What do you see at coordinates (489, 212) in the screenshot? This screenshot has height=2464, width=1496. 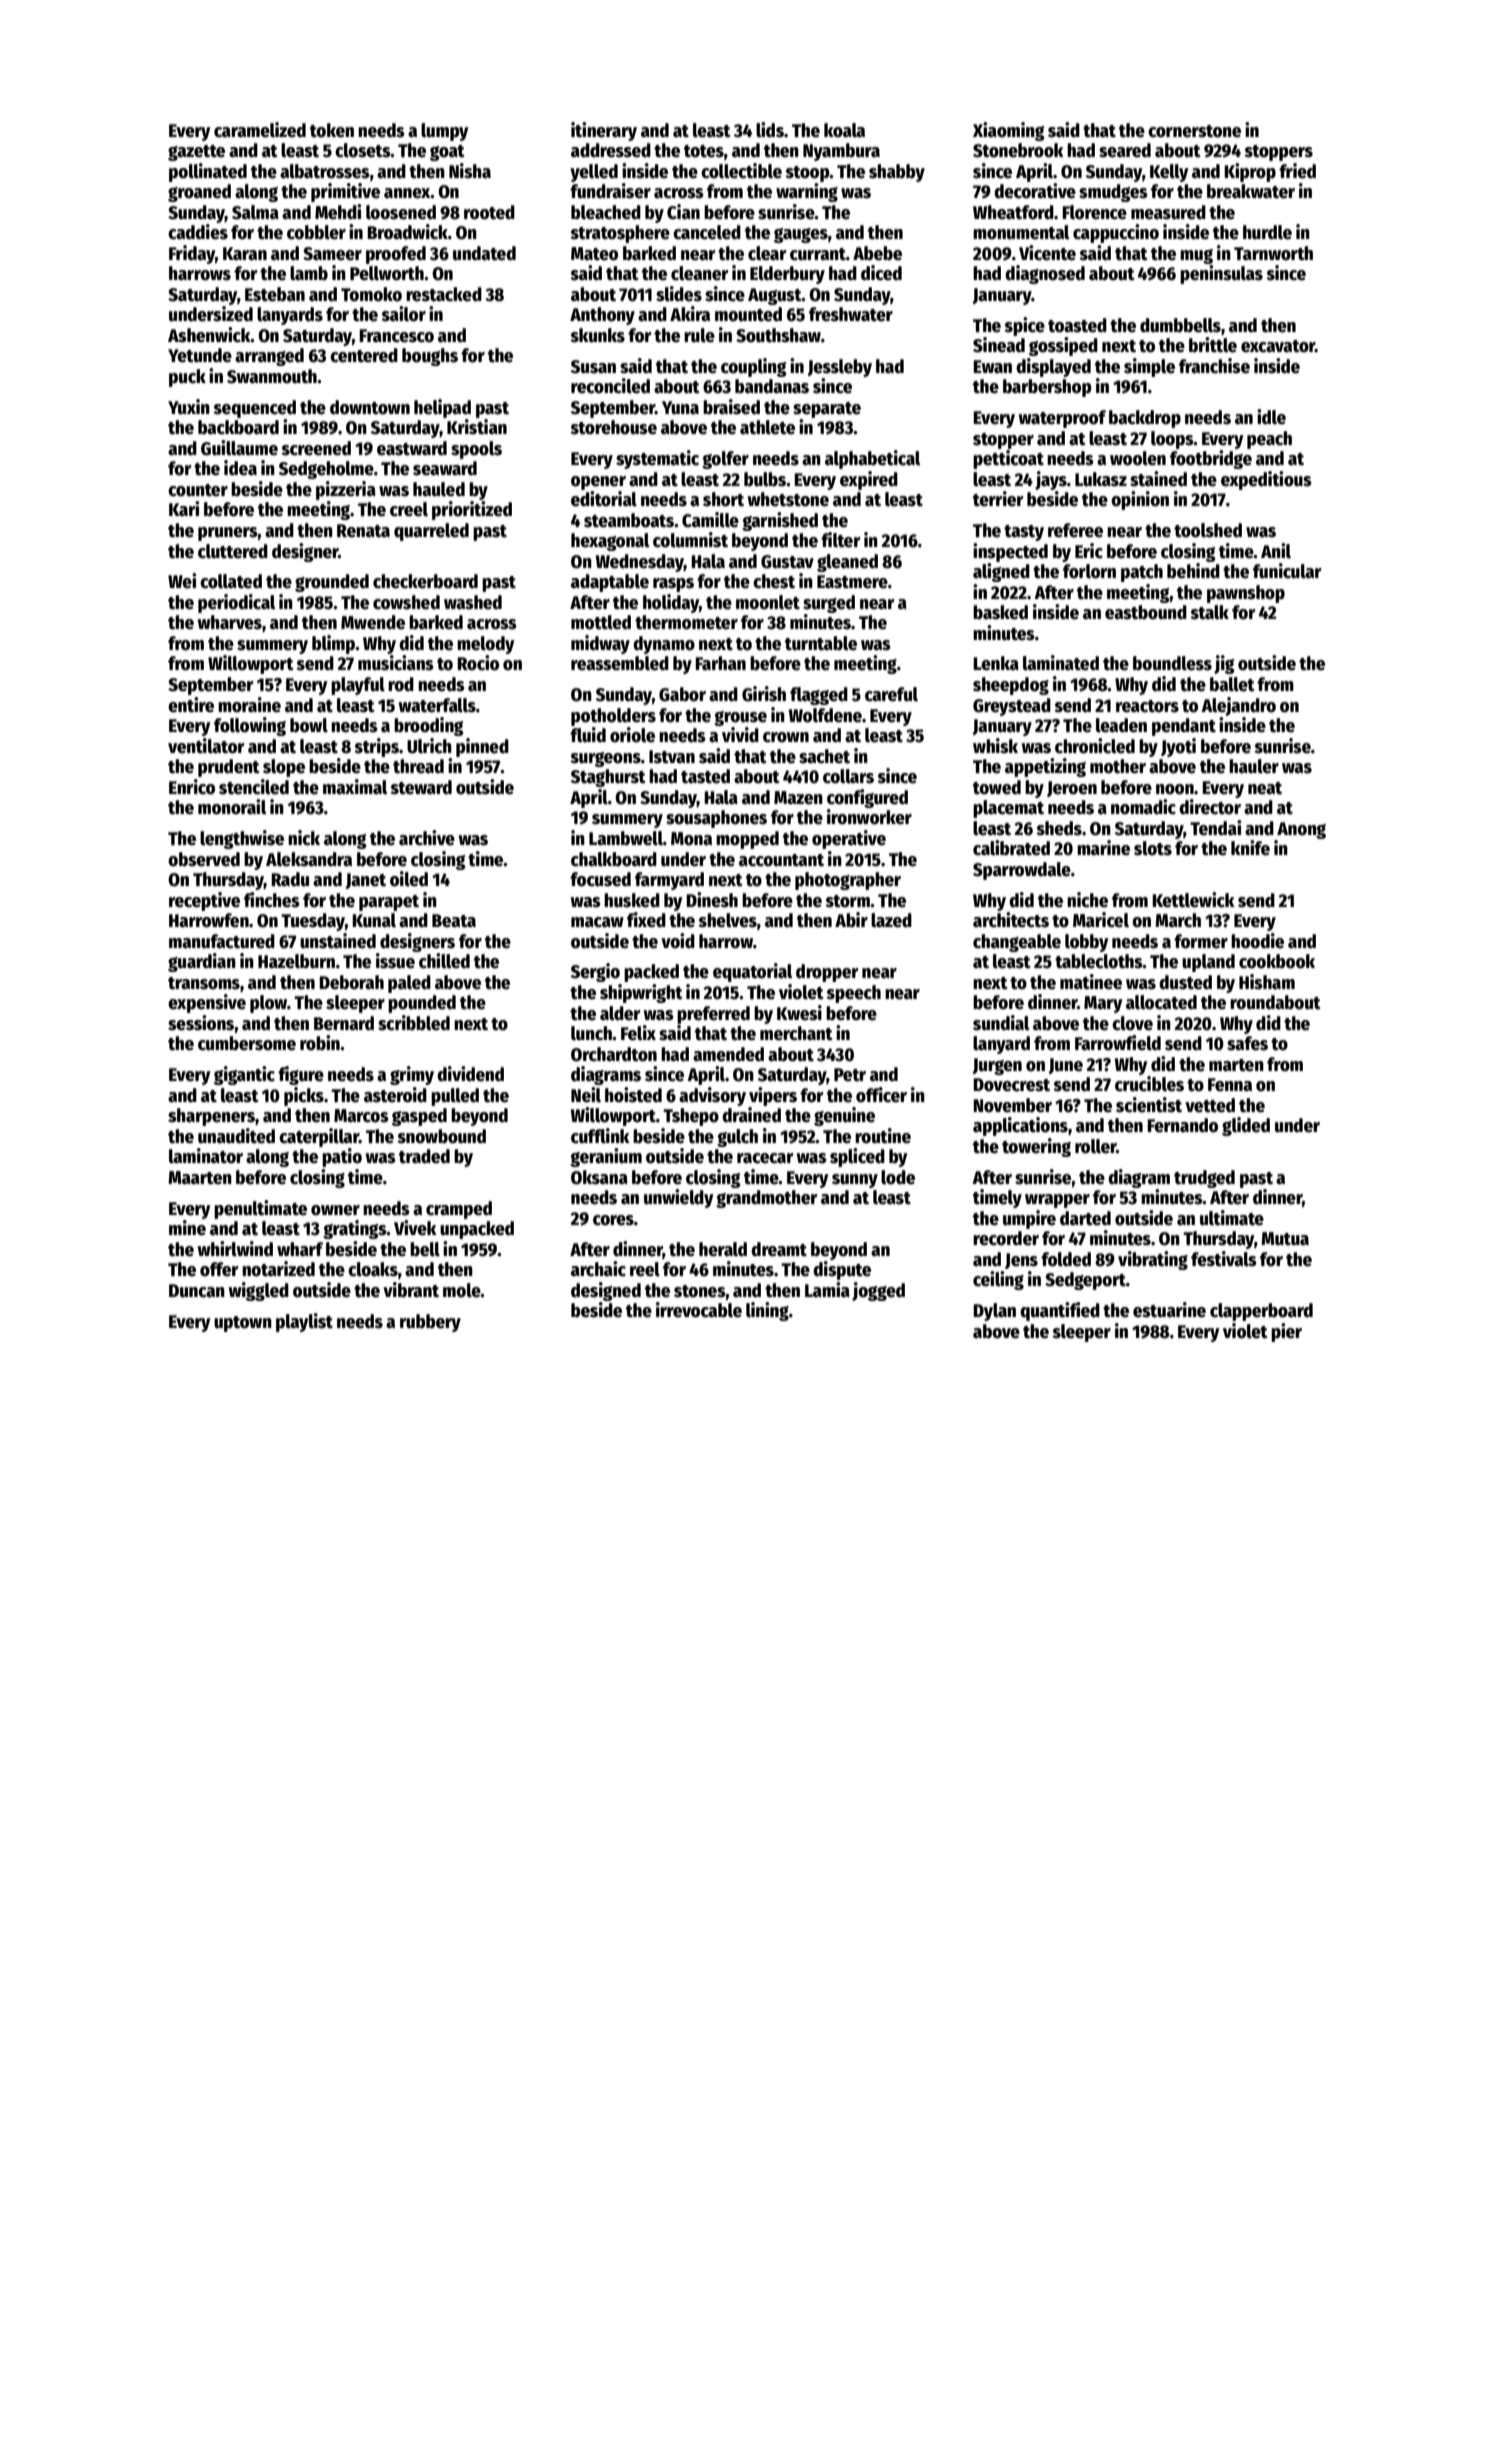 I see `rooted` at bounding box center [489, 212].
